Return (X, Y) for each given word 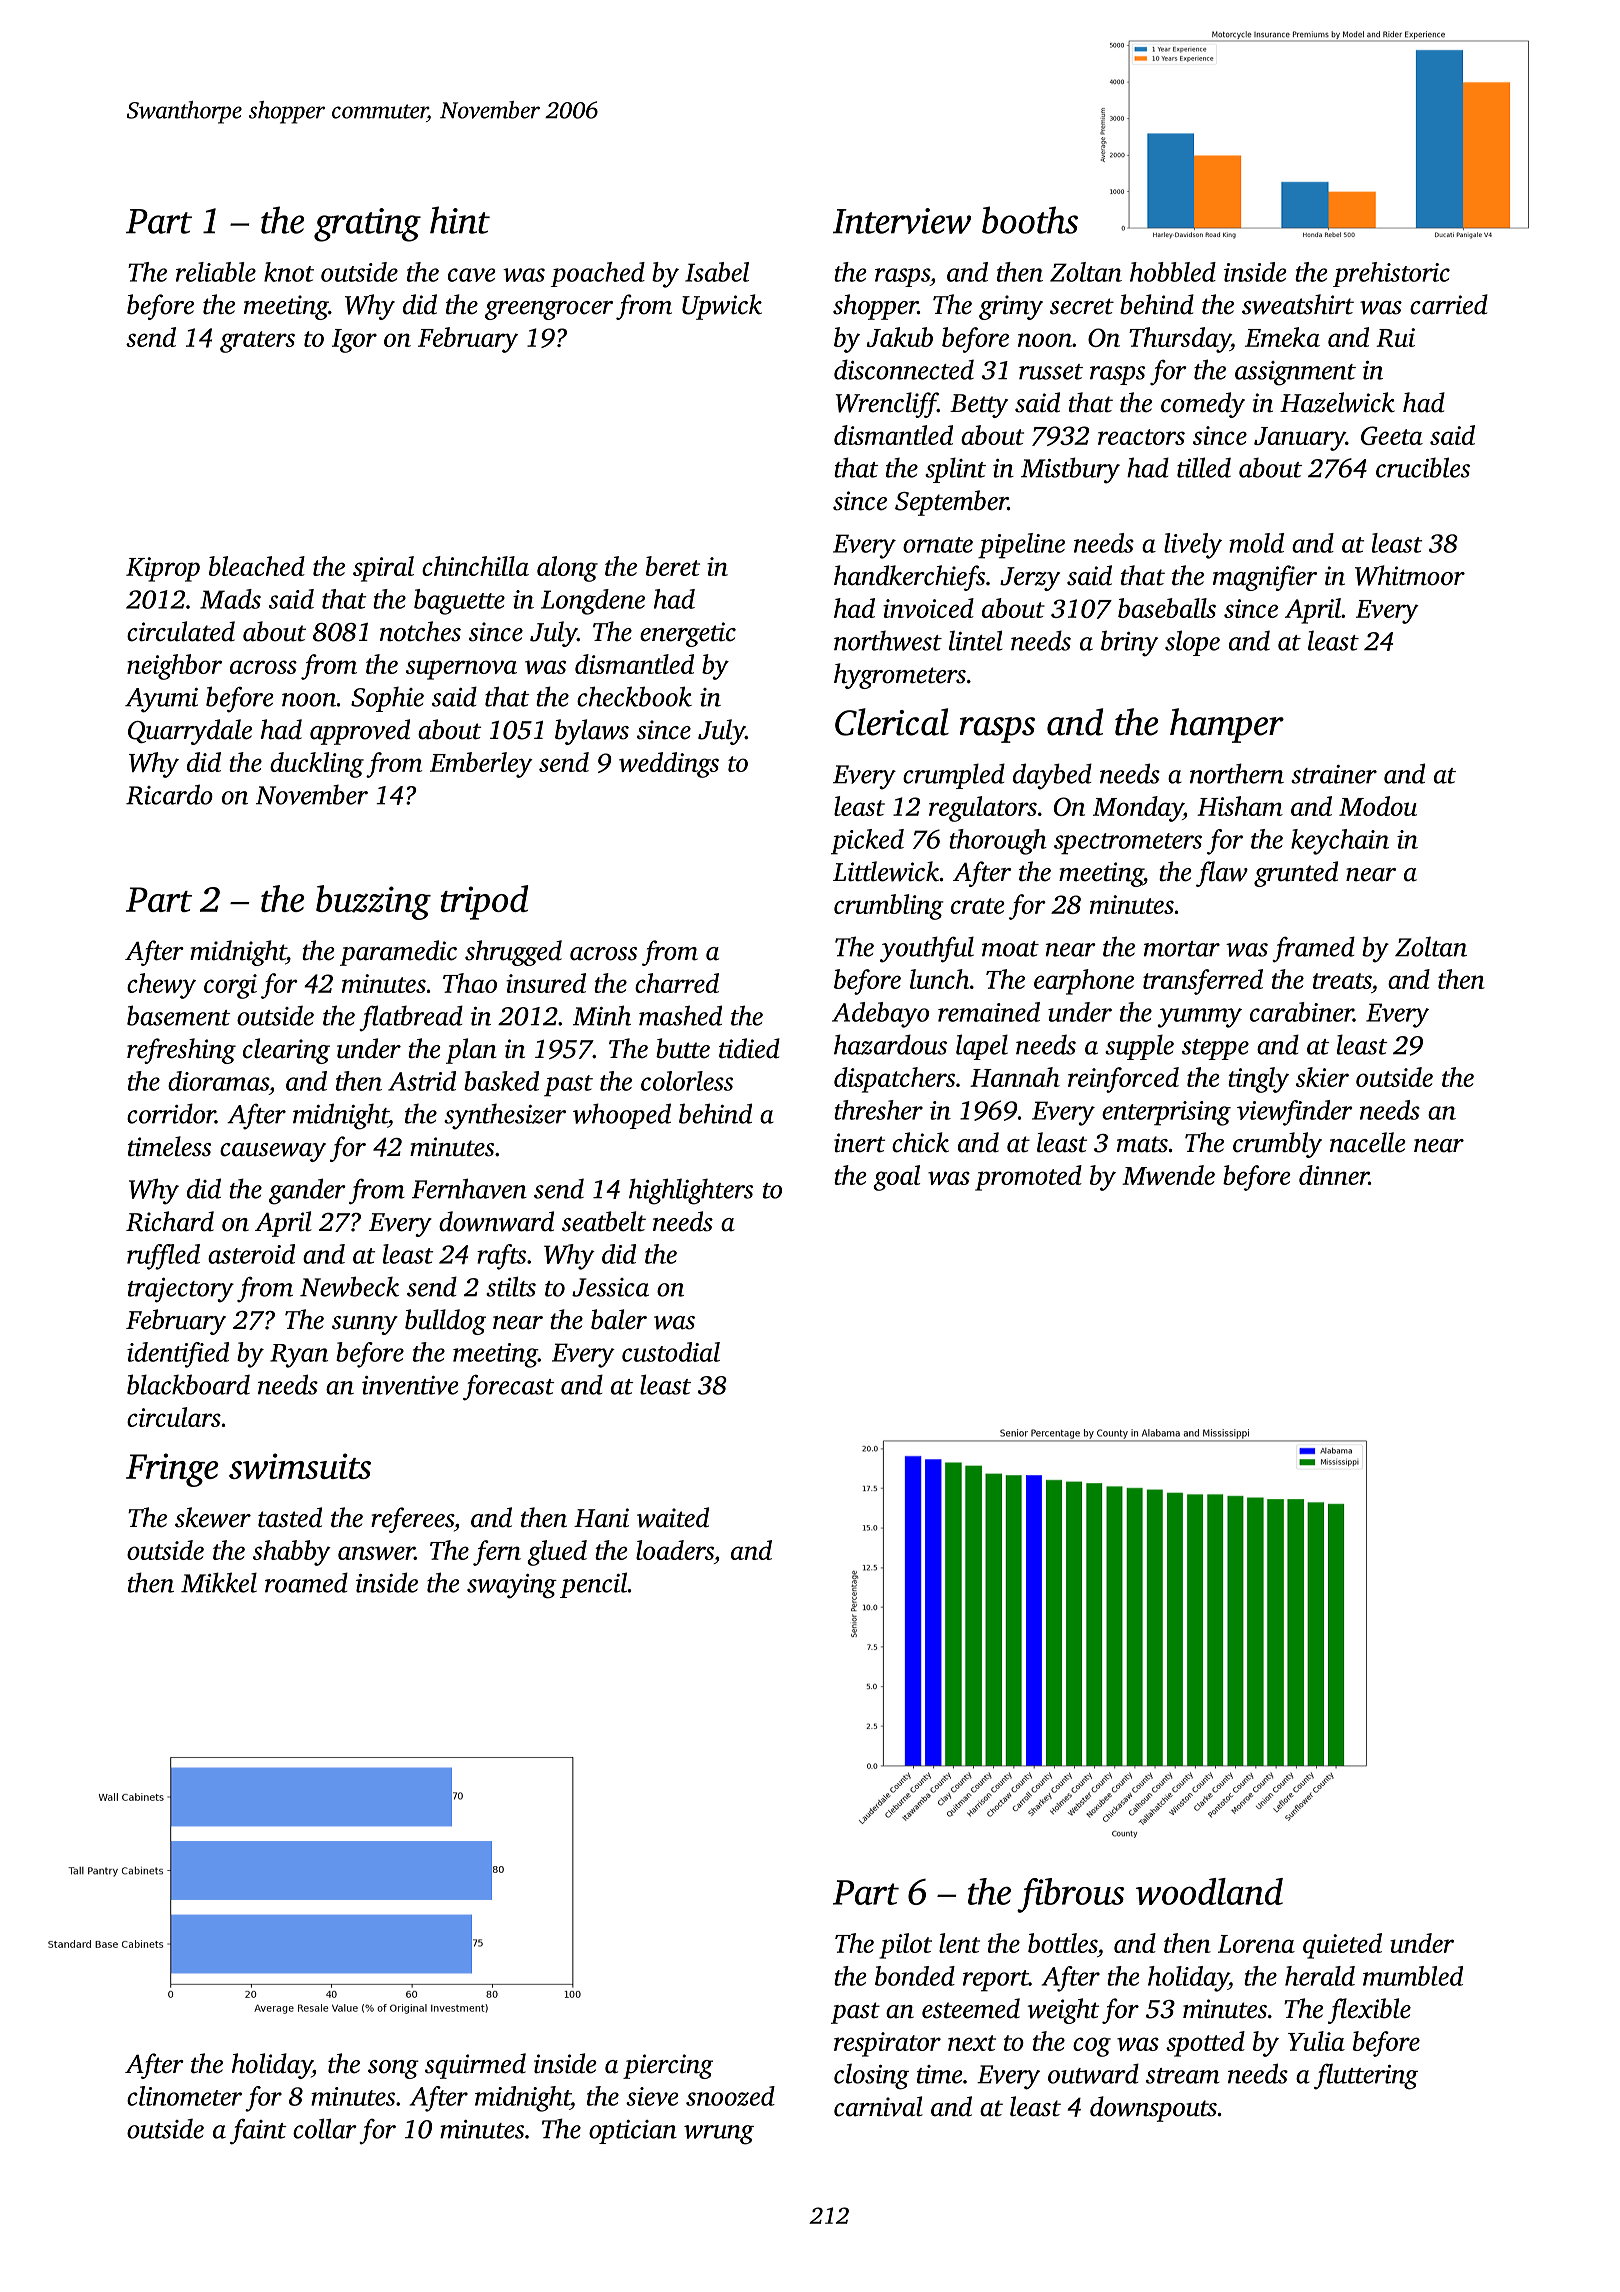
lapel (982, 1047)
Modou (1378, 806)
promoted (1028, 1178)
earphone (1084, 982)
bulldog (445, 1322)
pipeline (1021, 546)
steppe (1215, 1049)
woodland (1209, 1891)
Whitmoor (1410, 575)
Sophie (387, 699)
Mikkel (219, 1582)
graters (257, 342)
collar (325, 2128)
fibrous (1070, 1895)
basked (501, 1081)
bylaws (592, 732)
